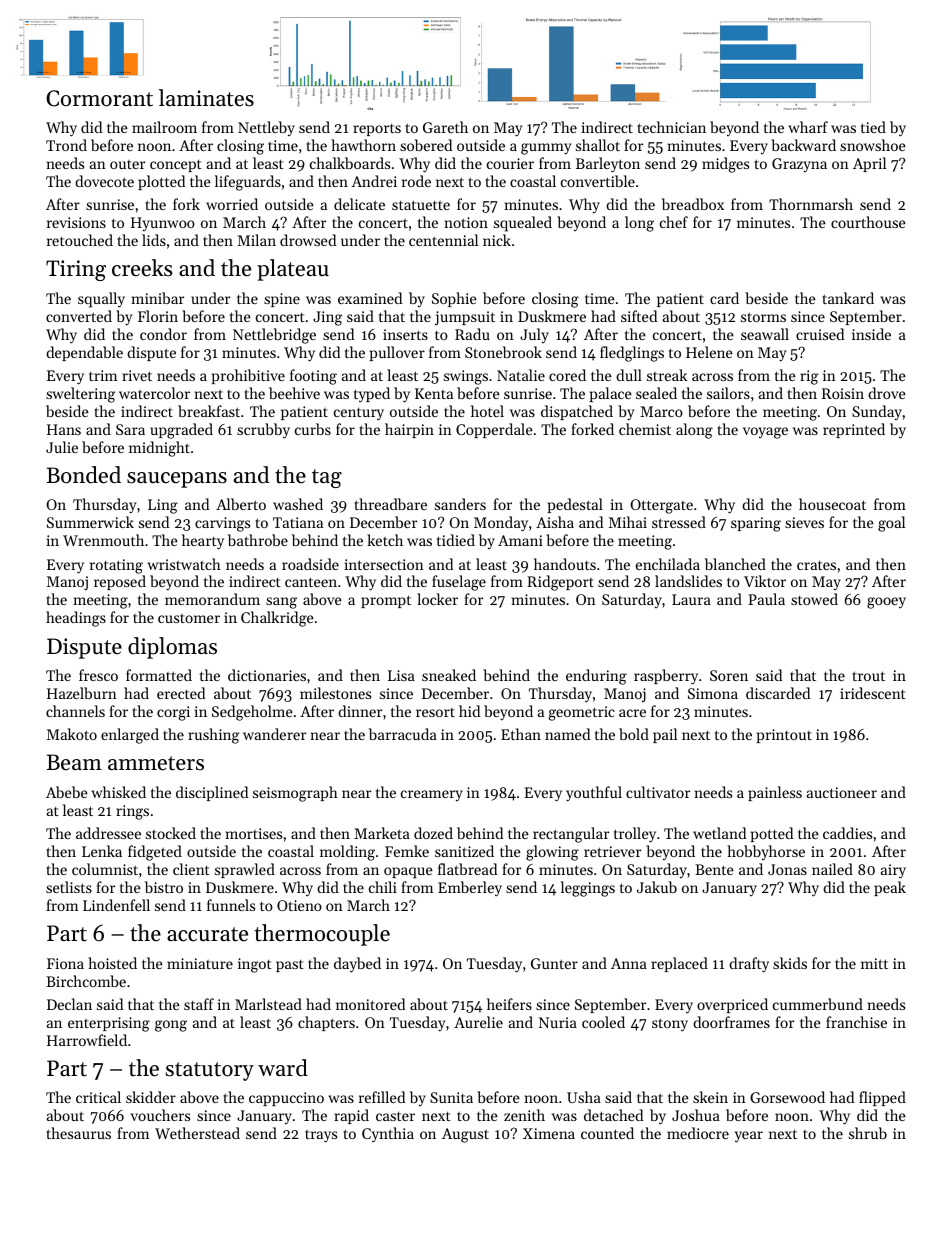 The image size is (952, 1233). I want to click on seawall, so click(765, 334).
